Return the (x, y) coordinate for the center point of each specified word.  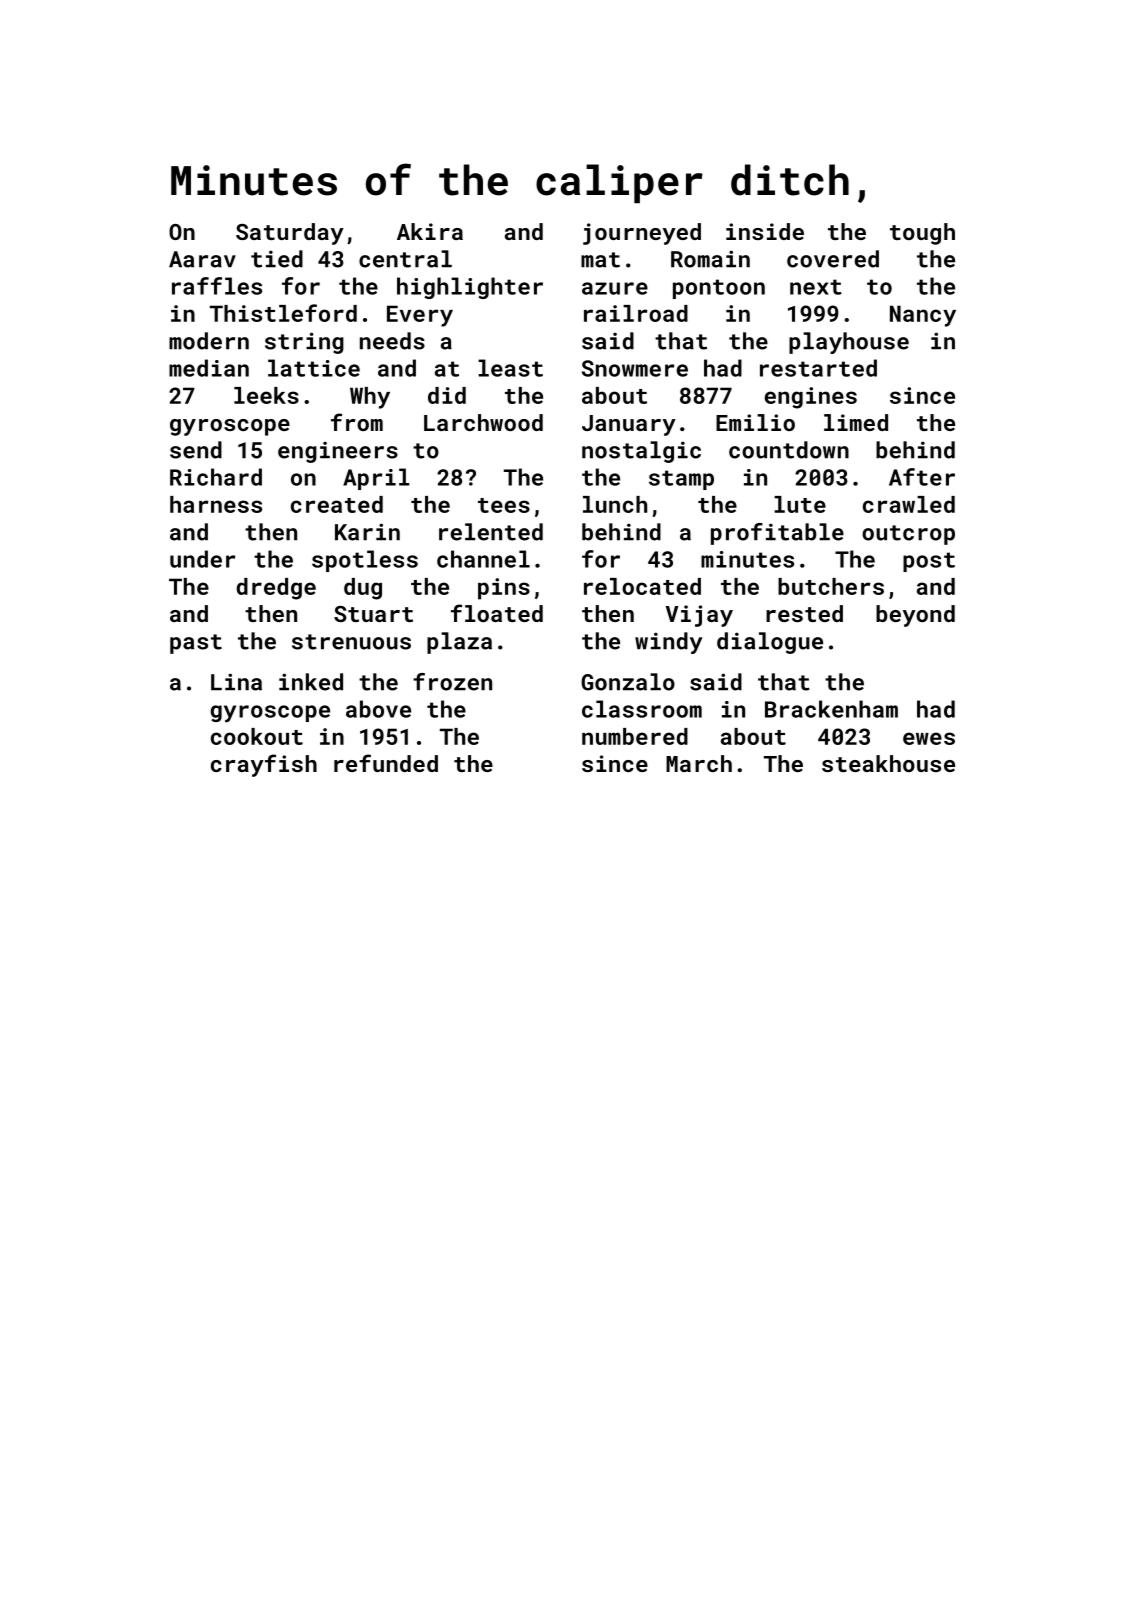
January (629, 425)
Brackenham (831, 709)
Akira (430, 231)
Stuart (373, 614)
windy (669, 643)
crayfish (264, 765)
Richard (216, 477)
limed (856, 422)
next (816, 287)
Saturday (290, 234)
